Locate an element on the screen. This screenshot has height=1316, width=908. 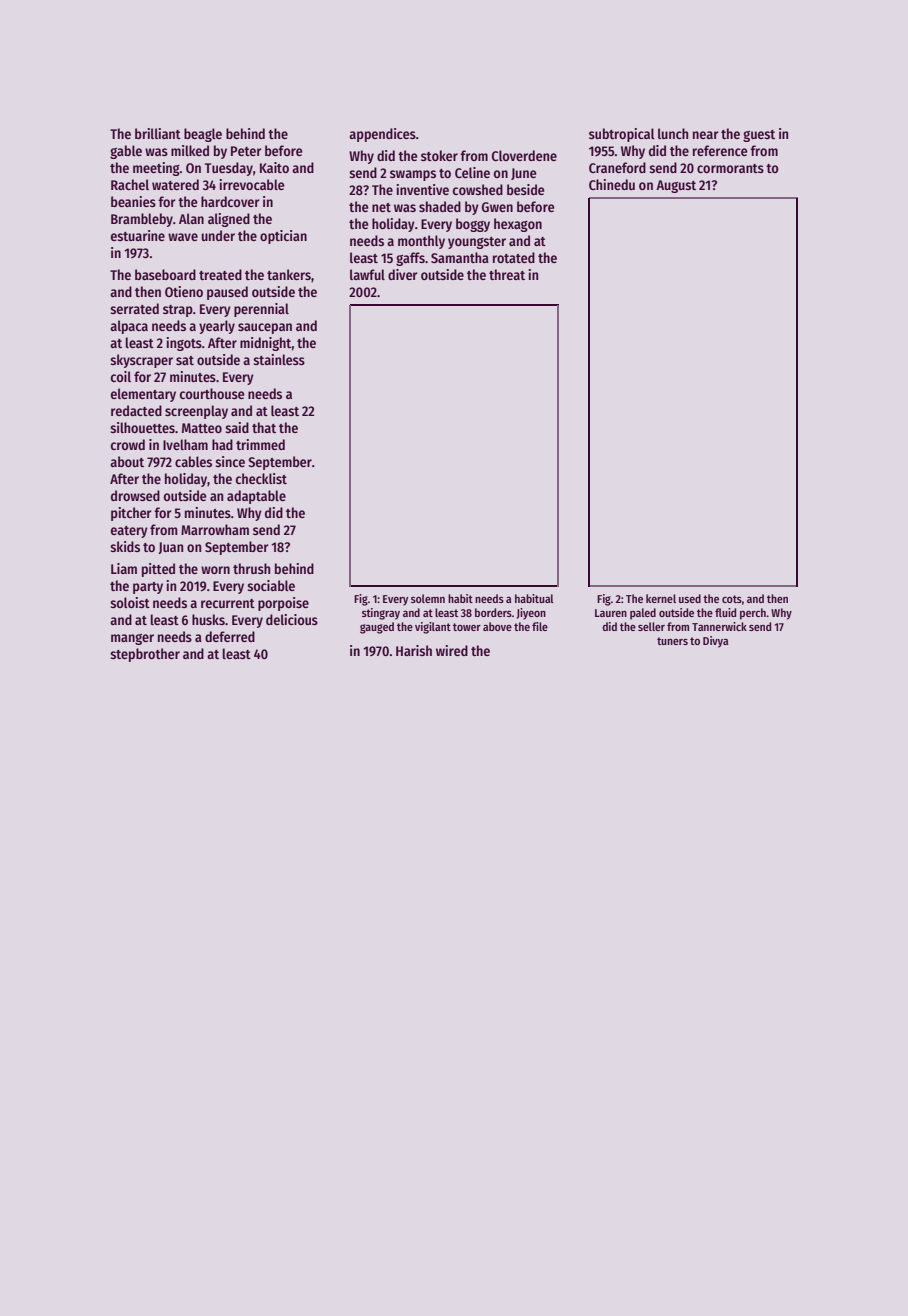
gauged is located at coordinates (377, 628).
